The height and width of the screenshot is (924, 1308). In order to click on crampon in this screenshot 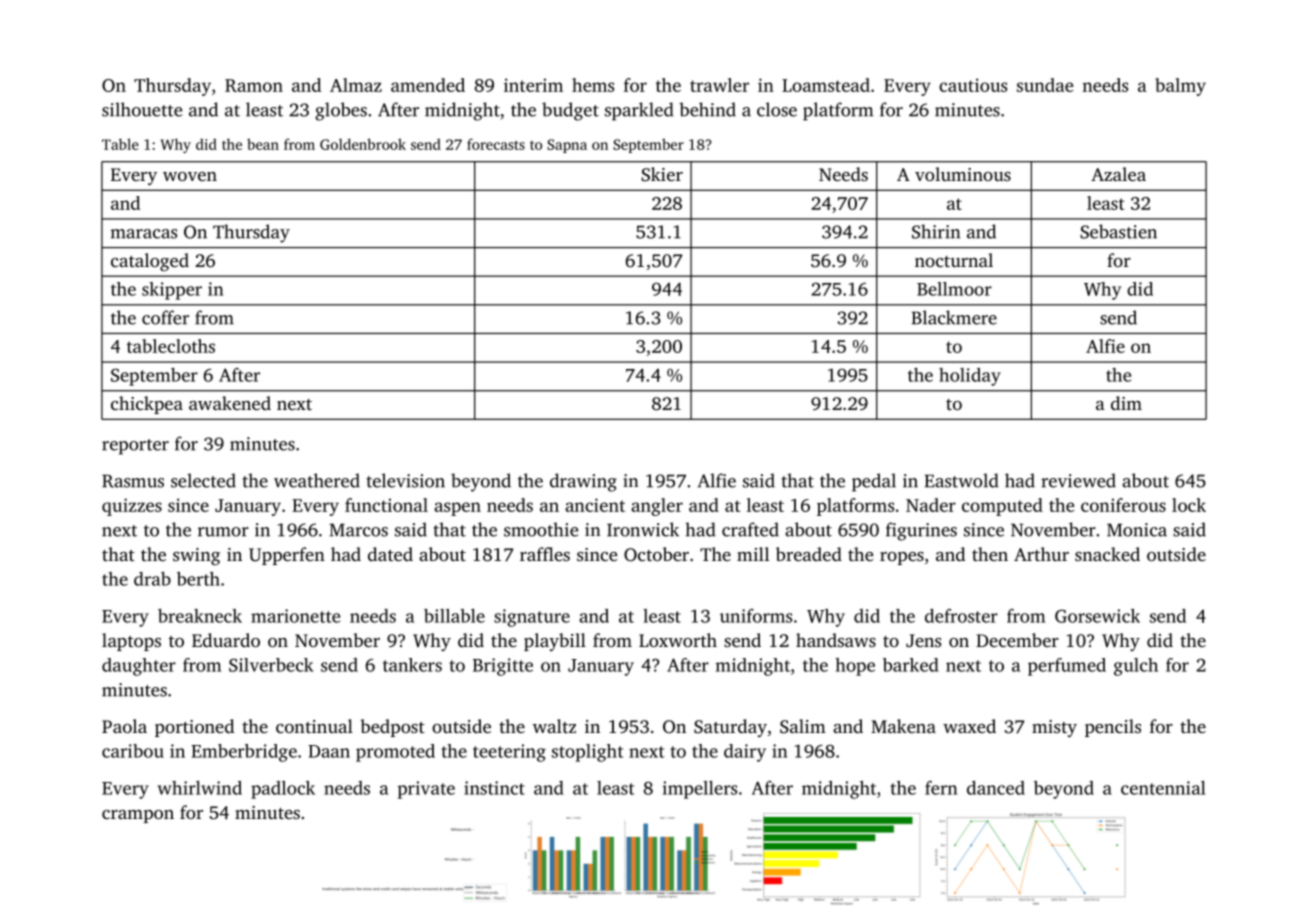, I will do `click(138, 816)`.
